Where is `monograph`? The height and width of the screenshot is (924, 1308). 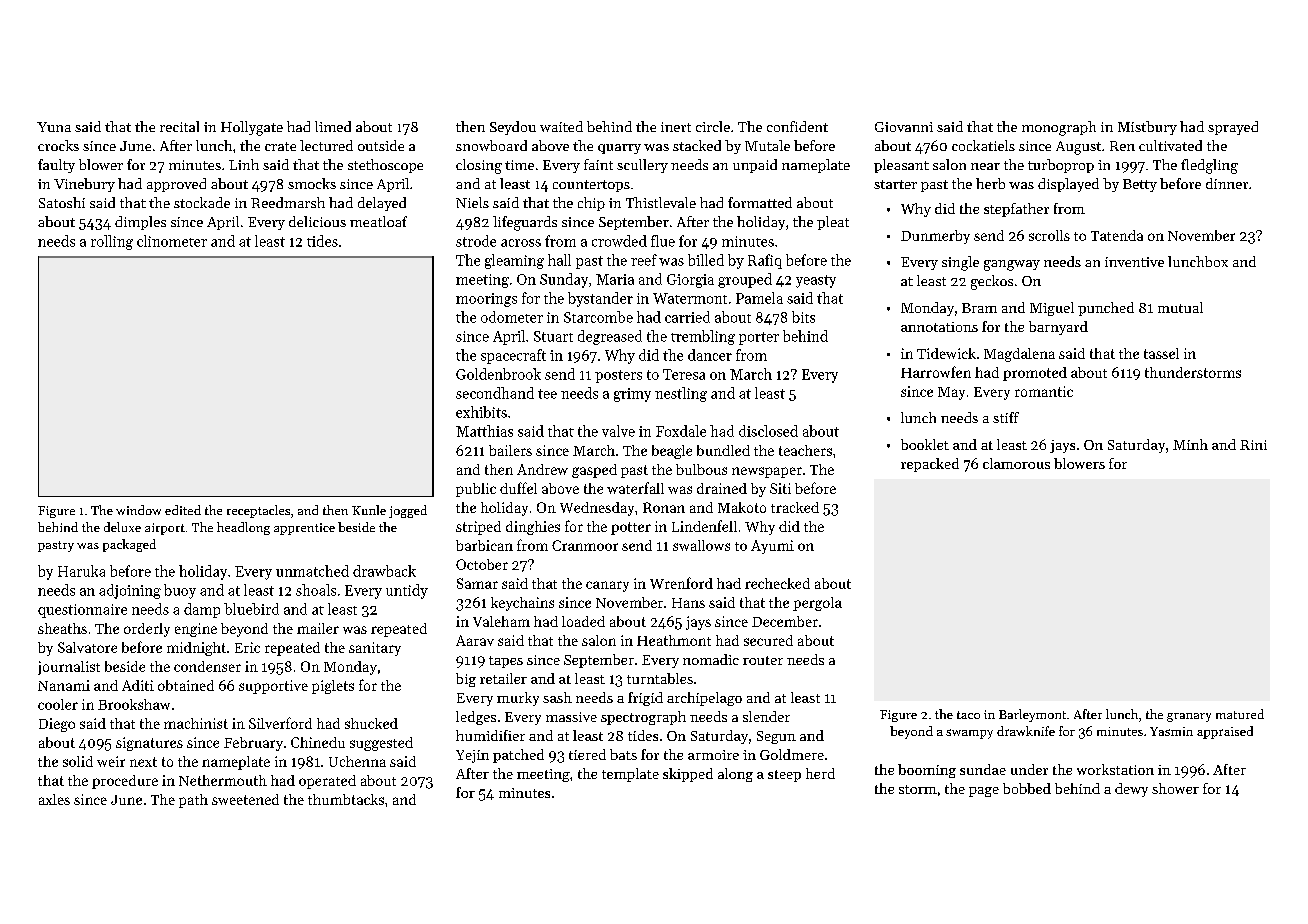
monograph is located at coordinates (1059, 128).
